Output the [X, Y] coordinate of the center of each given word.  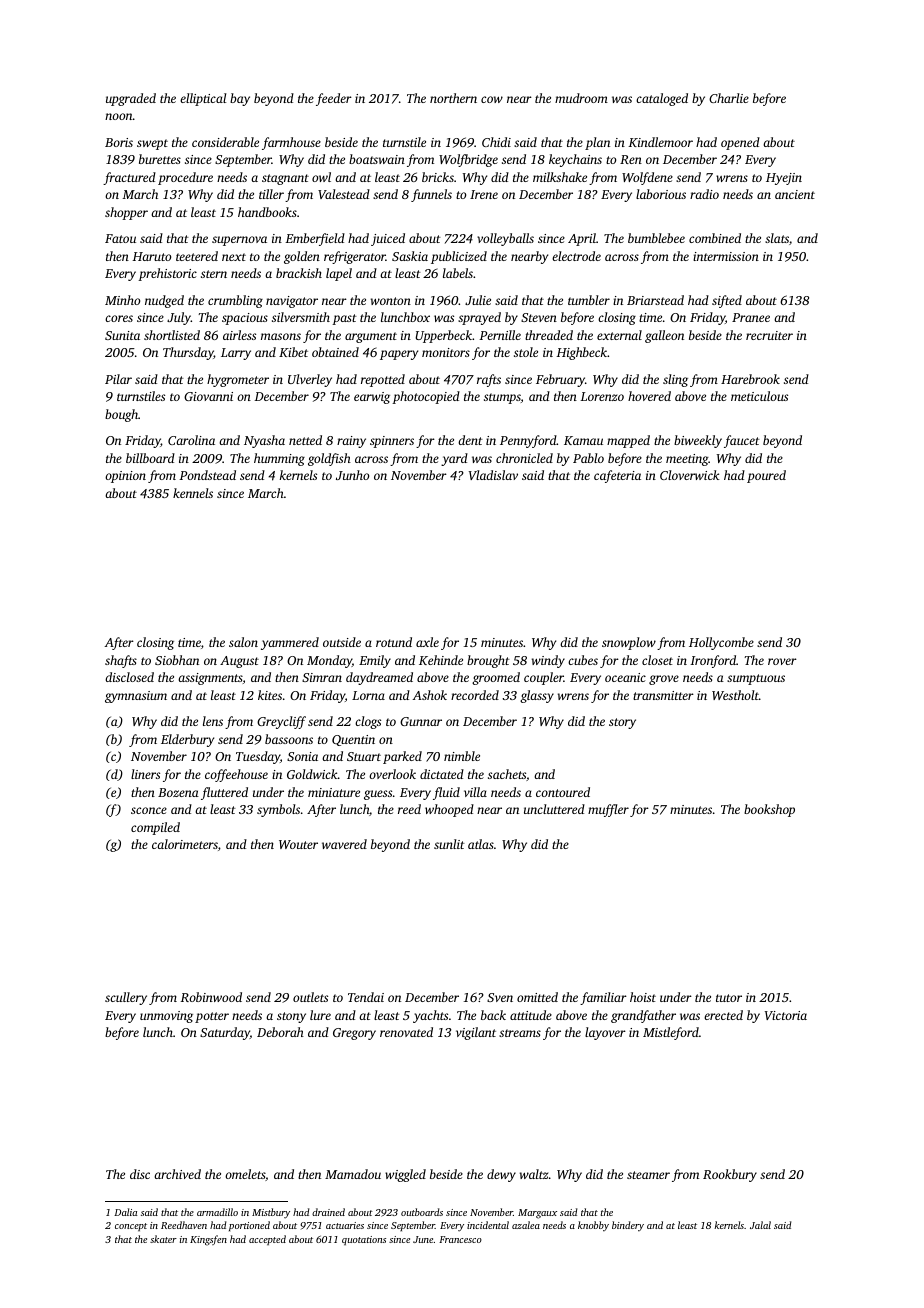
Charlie [729, 98]
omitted [537, 997]
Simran [322, 677]
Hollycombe [721, 643]
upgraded [131, 99]
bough [121, 415]
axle [427, 642]
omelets [245, 1174]
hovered [649, 396]
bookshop [769, 810]
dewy [501, 1175]
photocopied [426, 397]
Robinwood [211, 997]
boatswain [377, 159]
